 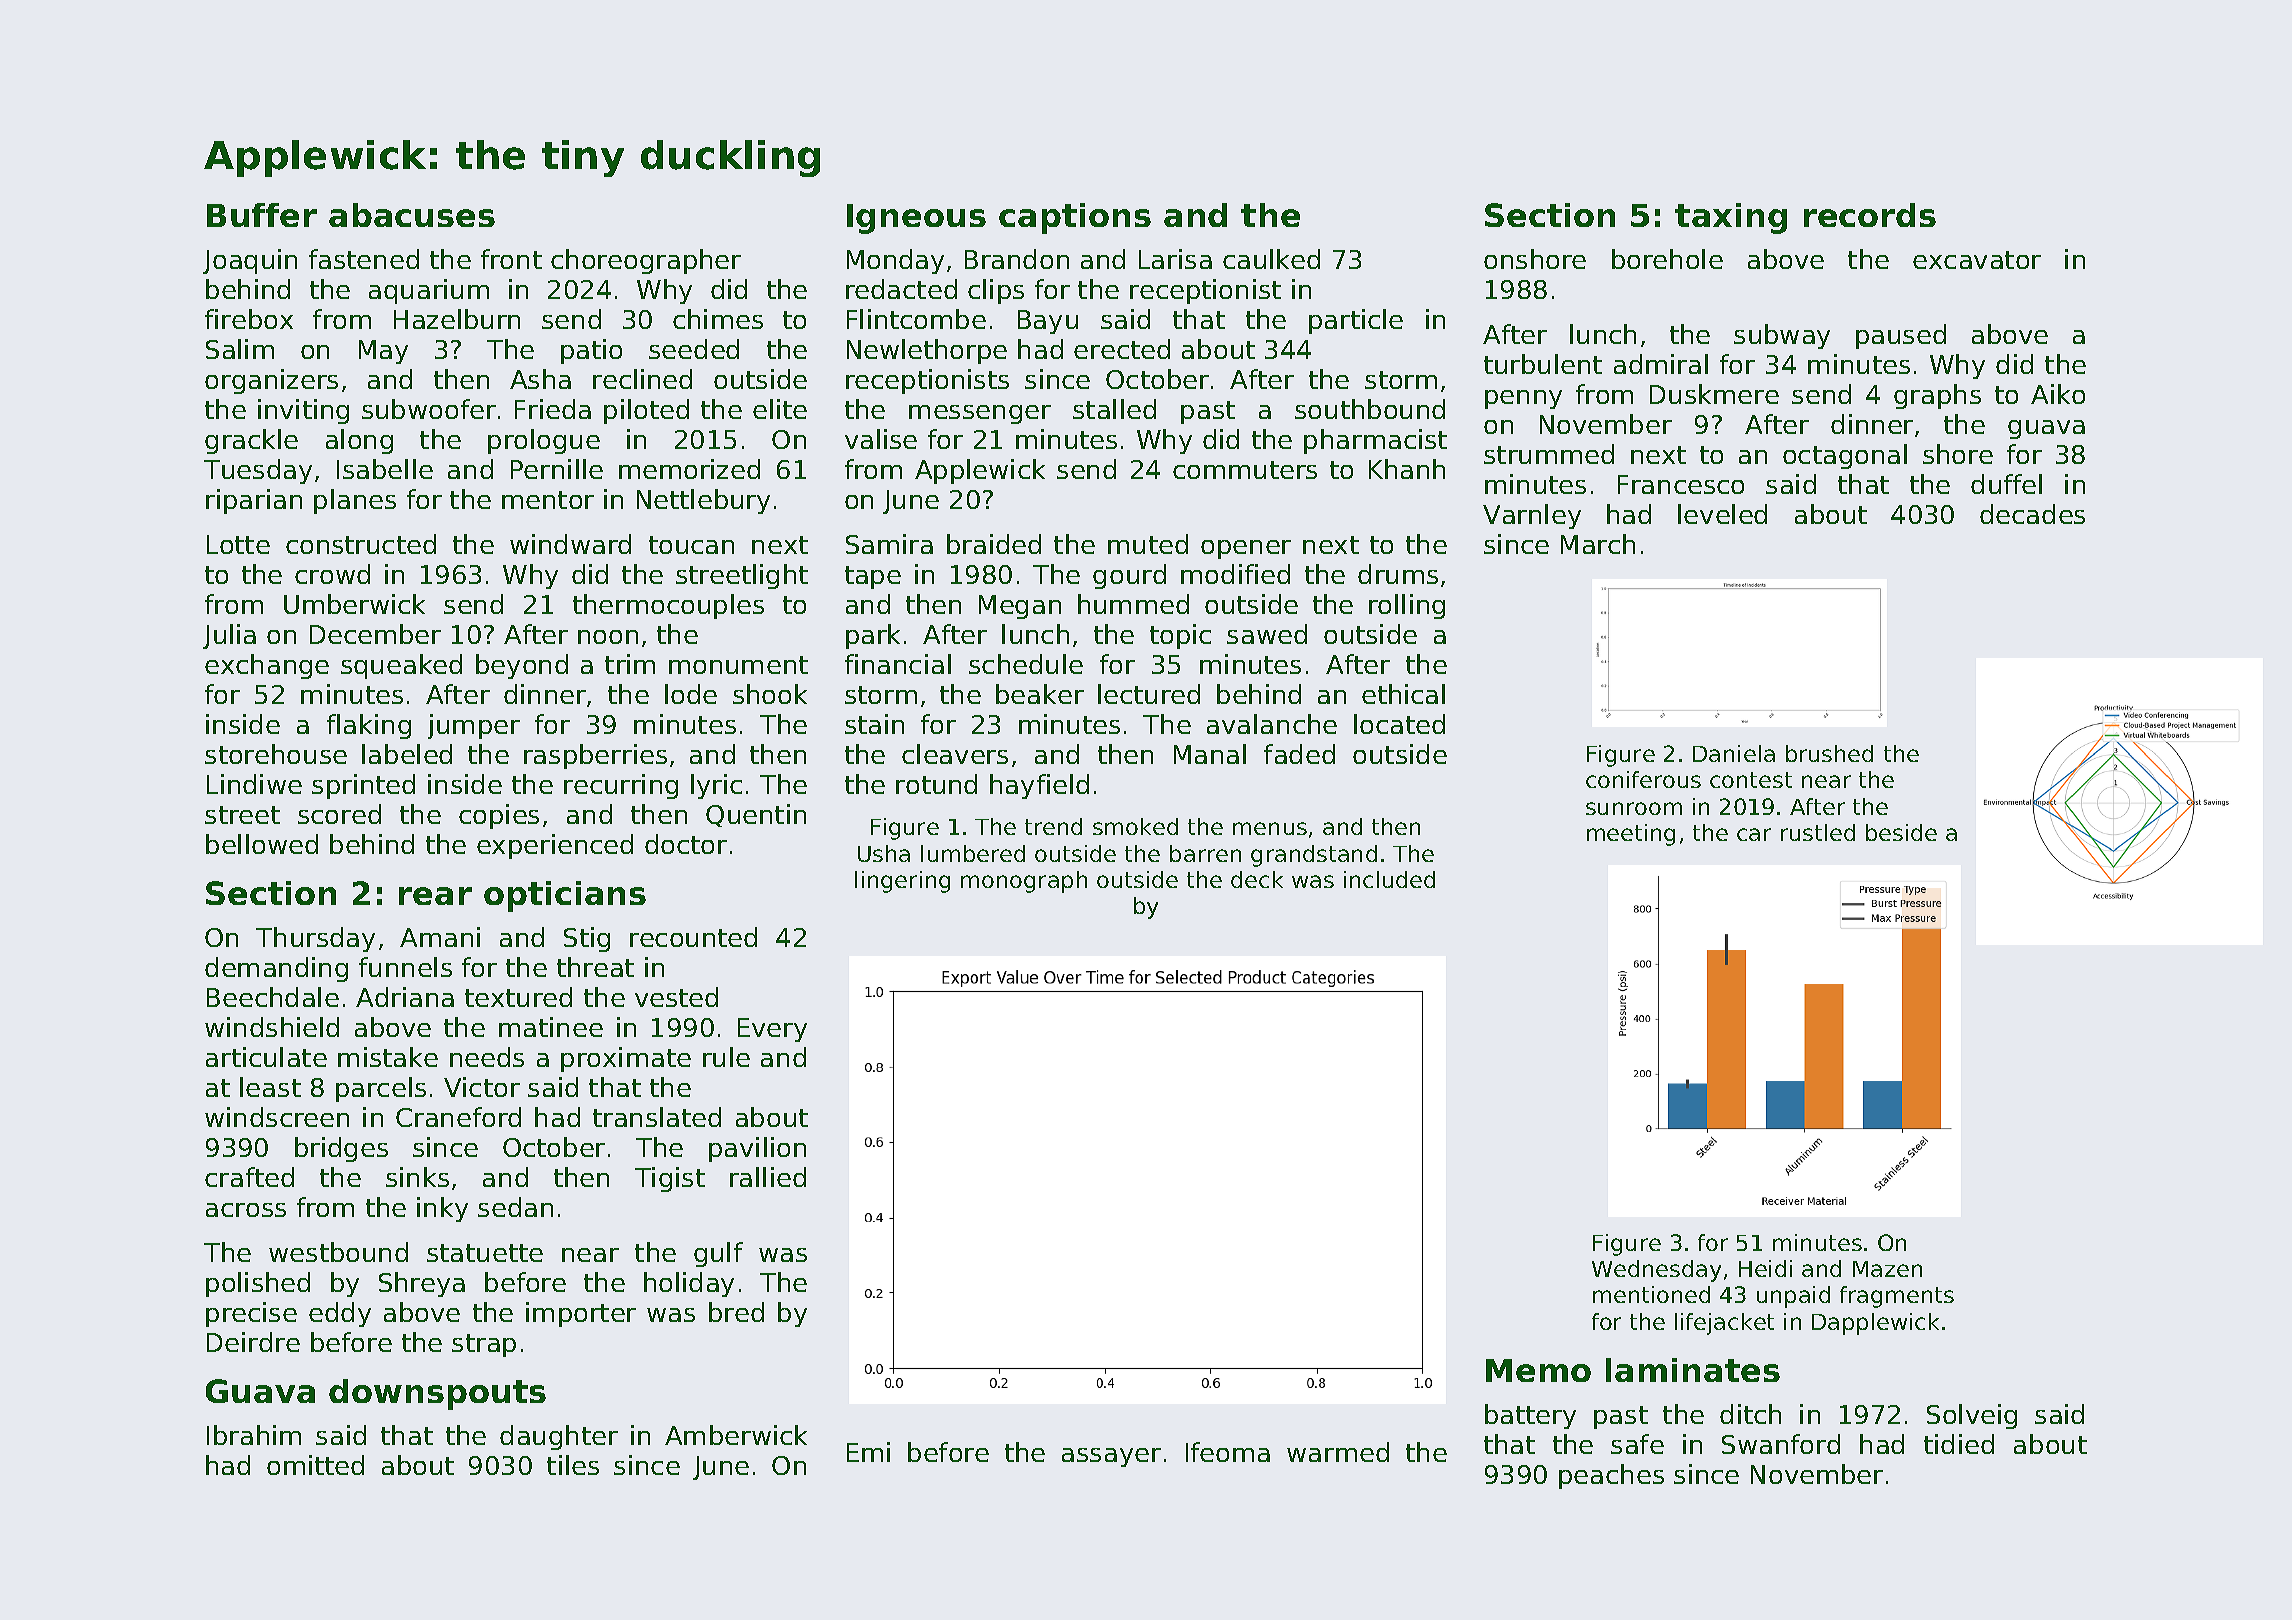 What do you see at coordinates (1075, 218) in the document?
I see `captions` at bounding box center [1075, 218].
